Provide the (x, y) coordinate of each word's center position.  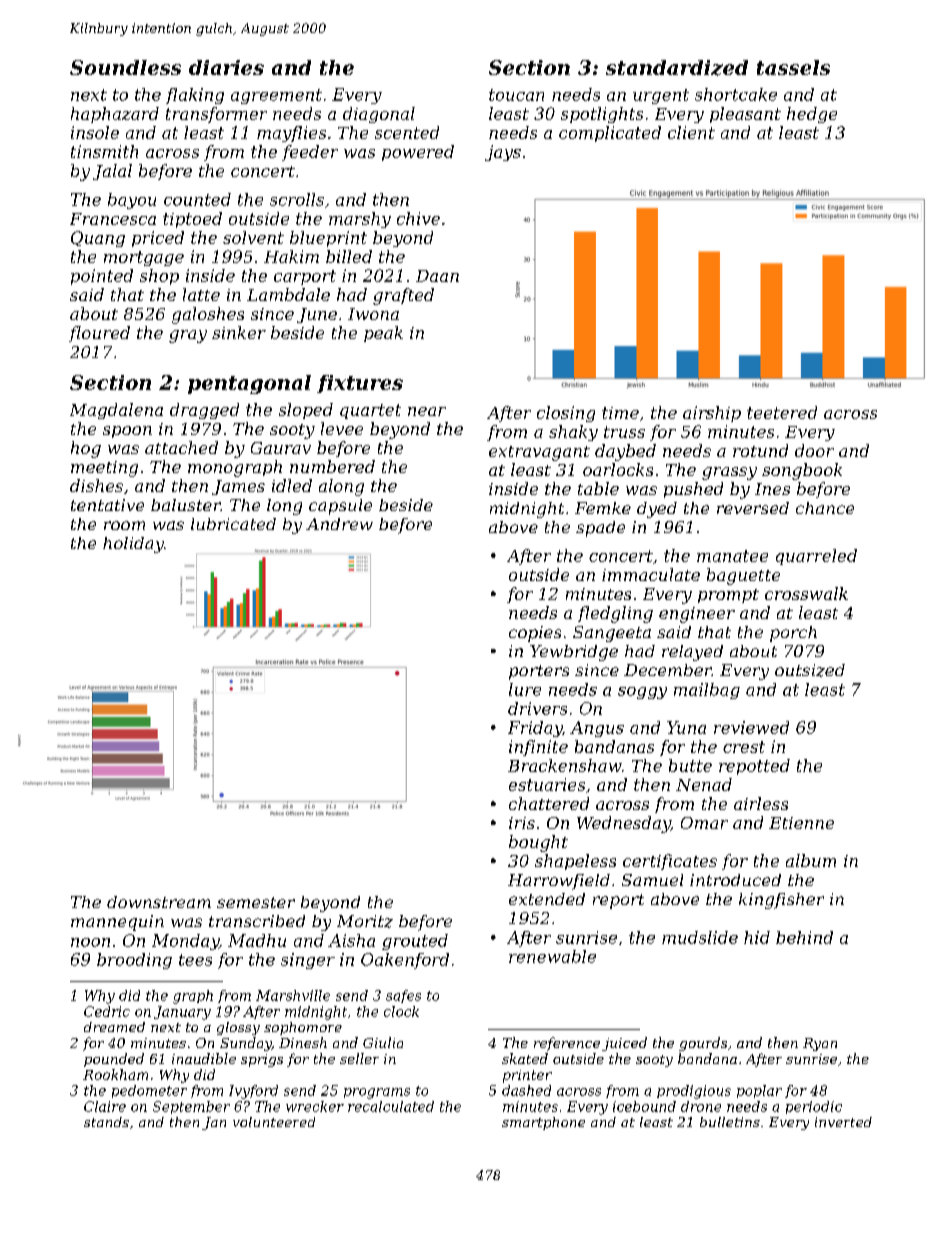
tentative (107, 505)
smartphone (543, 1123)
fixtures (360, 384)
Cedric (107, 1011)
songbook (802, 471)
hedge (812, 115)
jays (503, 153)
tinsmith (104, 151)
